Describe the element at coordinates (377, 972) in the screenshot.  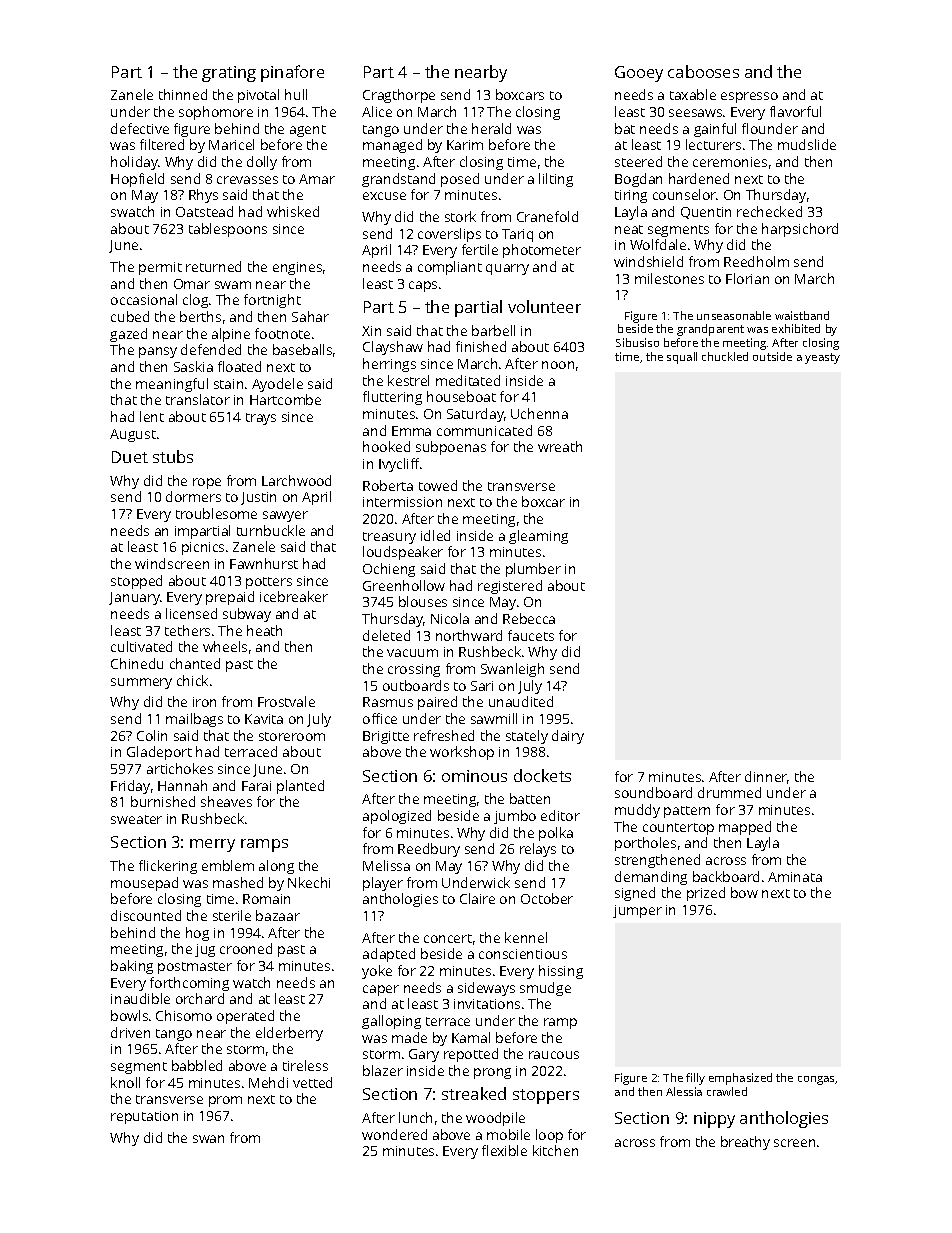
I see `yoke` at that location.
